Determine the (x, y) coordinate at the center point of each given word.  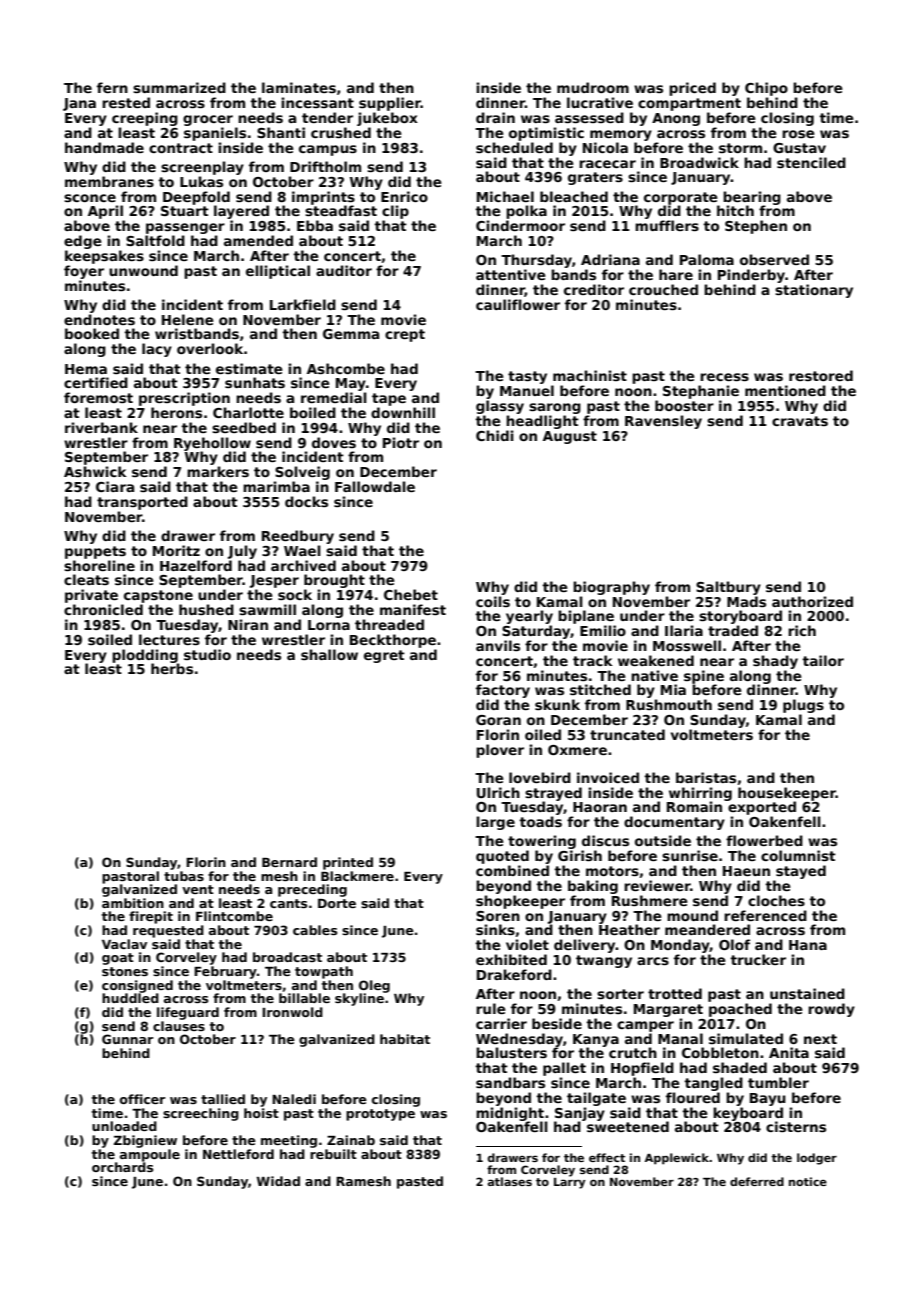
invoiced (608, 777)
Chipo (766, 89)
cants (288, 903)
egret (384, 656)
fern (112, 87)
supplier (390, 104)
